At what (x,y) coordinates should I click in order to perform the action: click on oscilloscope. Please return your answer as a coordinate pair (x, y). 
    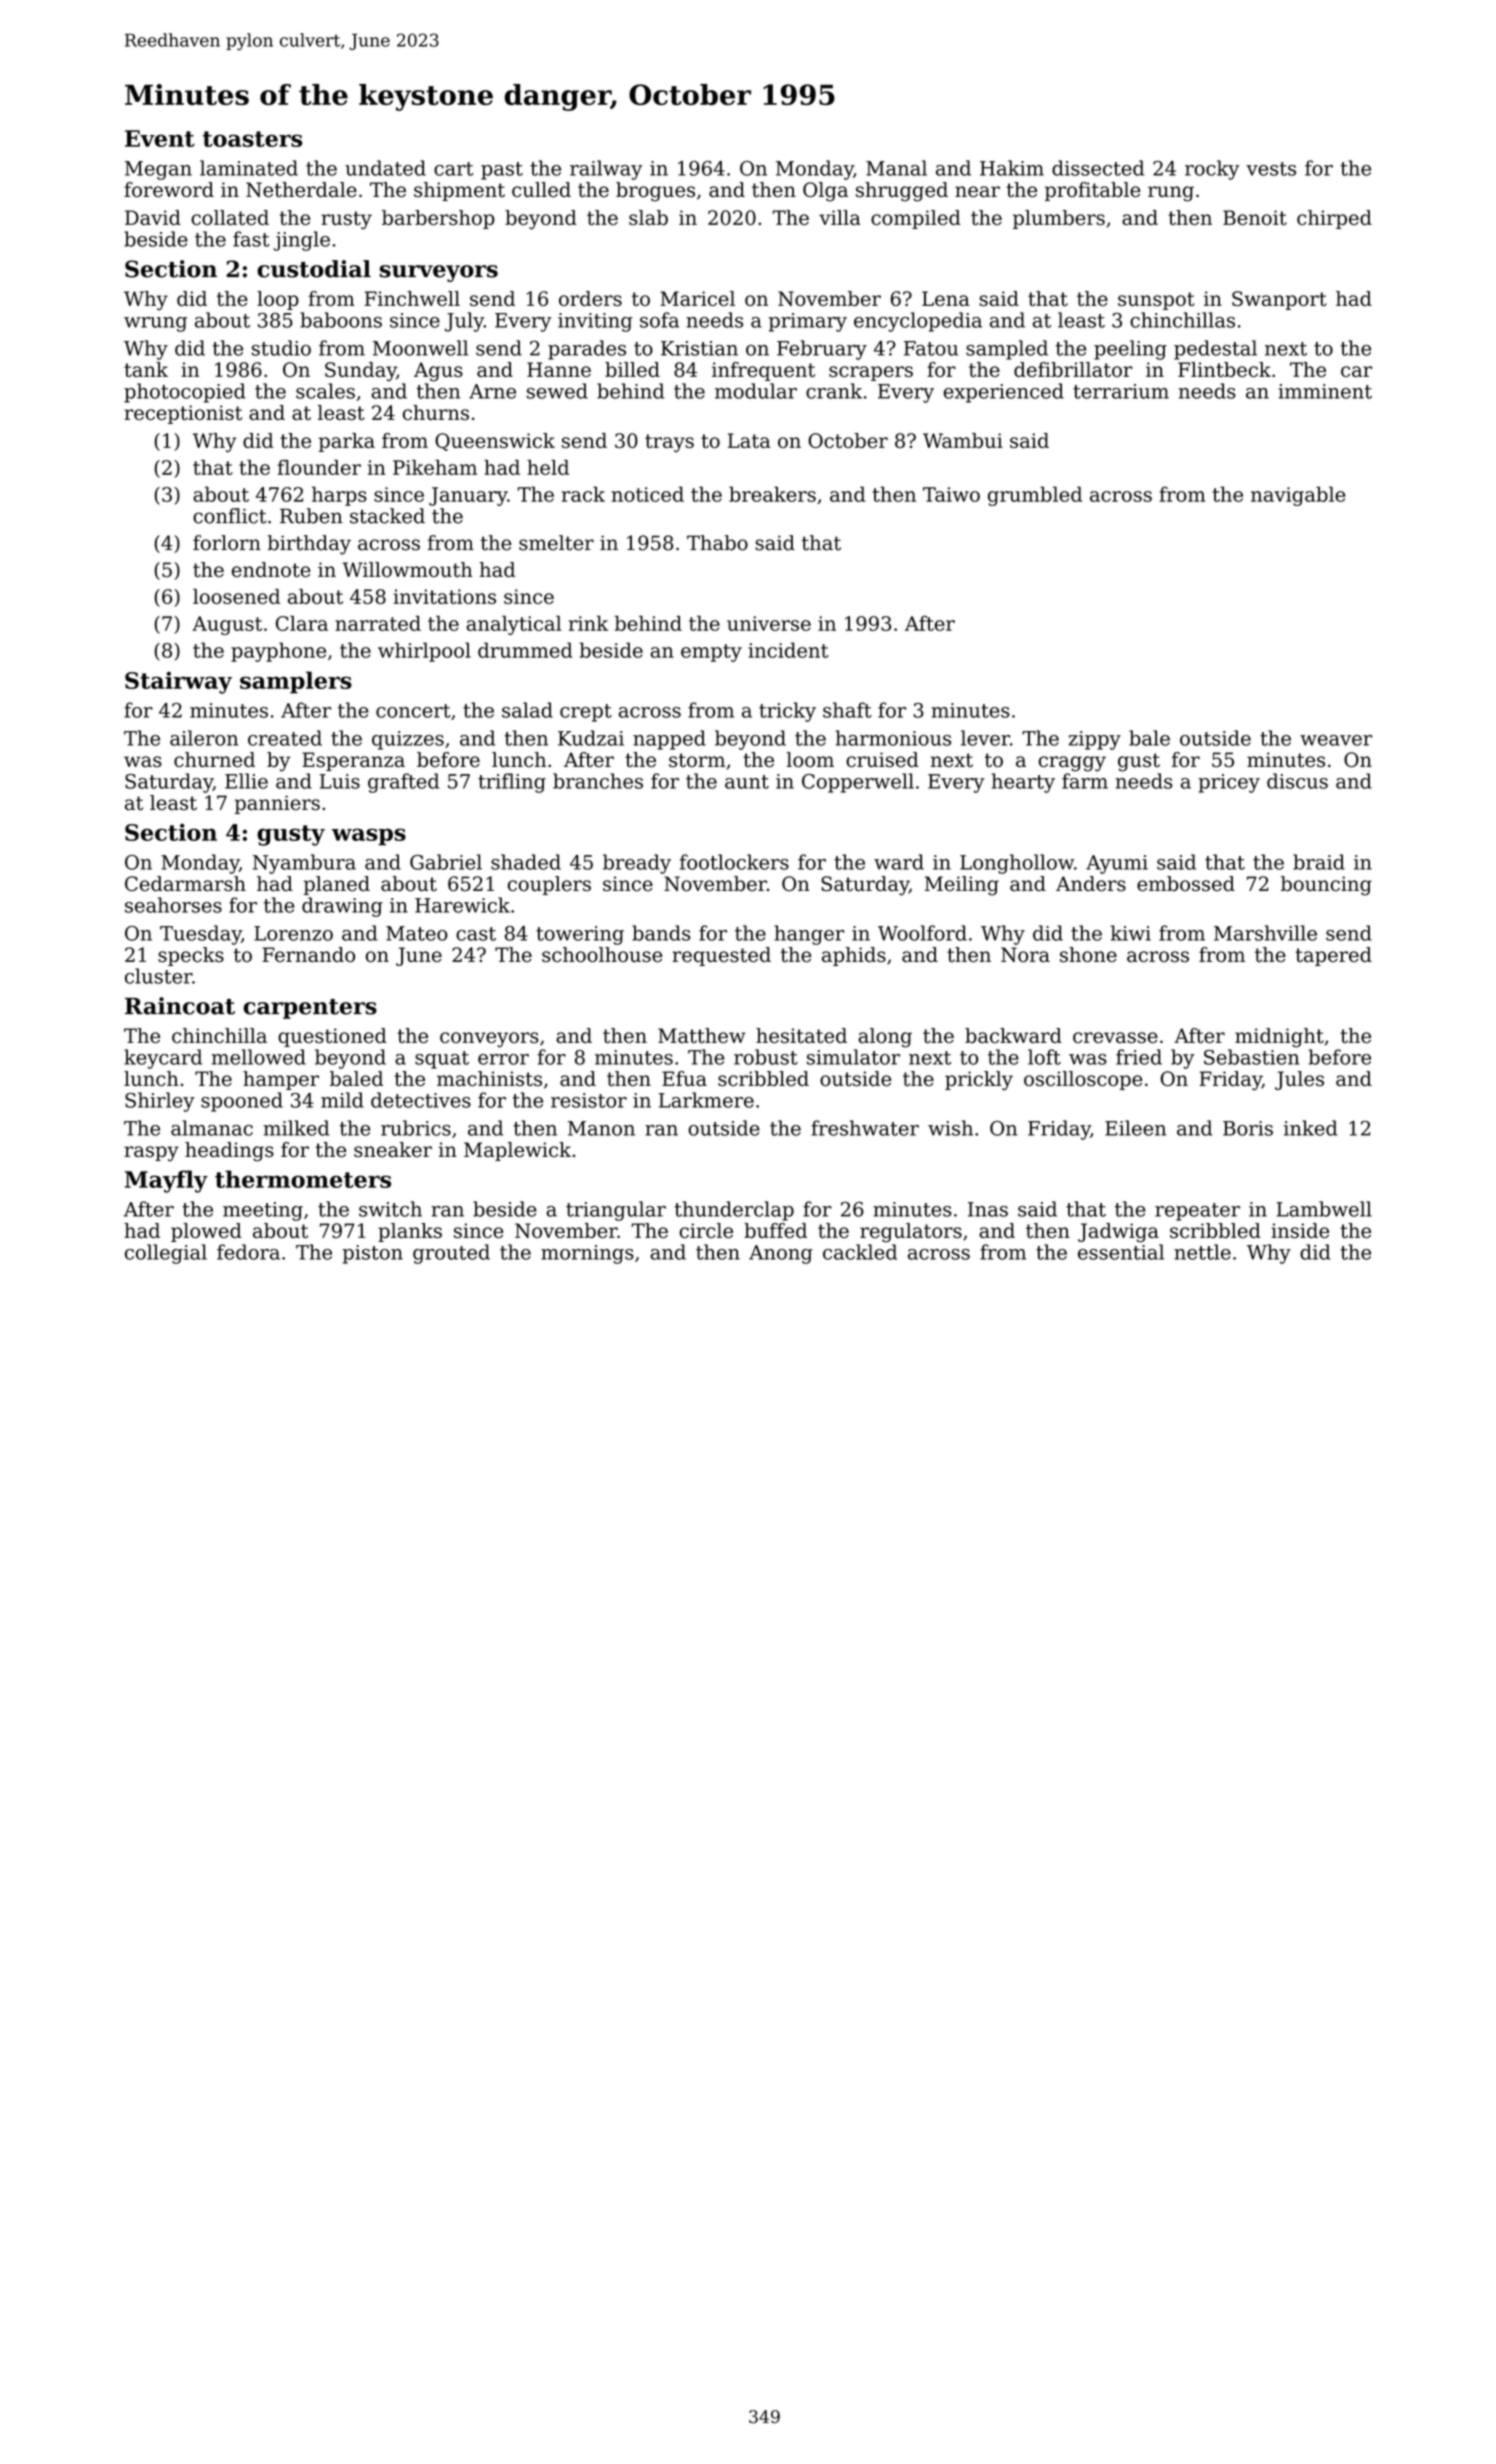
    Looking at the image, I should click on (1083, 1080).
